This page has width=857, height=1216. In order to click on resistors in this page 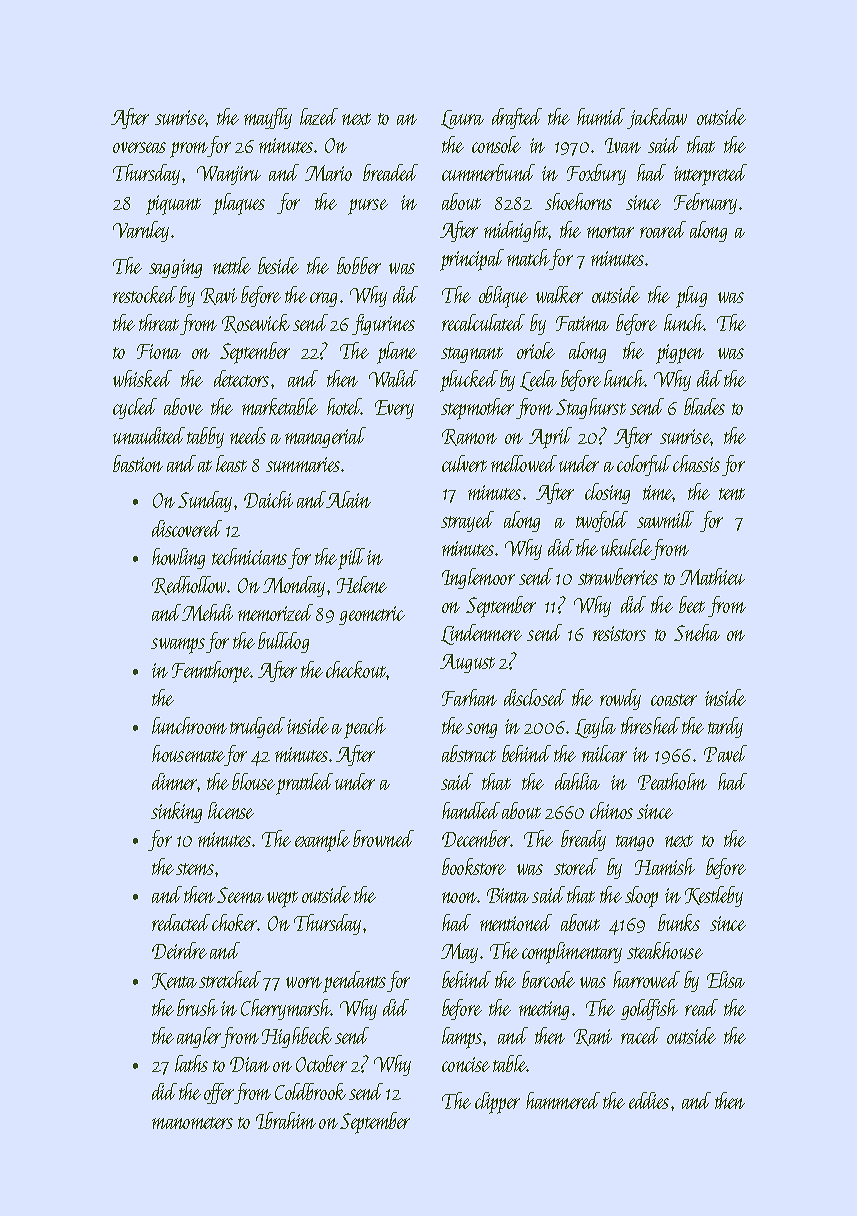, I will do `click(619, 633)`.
